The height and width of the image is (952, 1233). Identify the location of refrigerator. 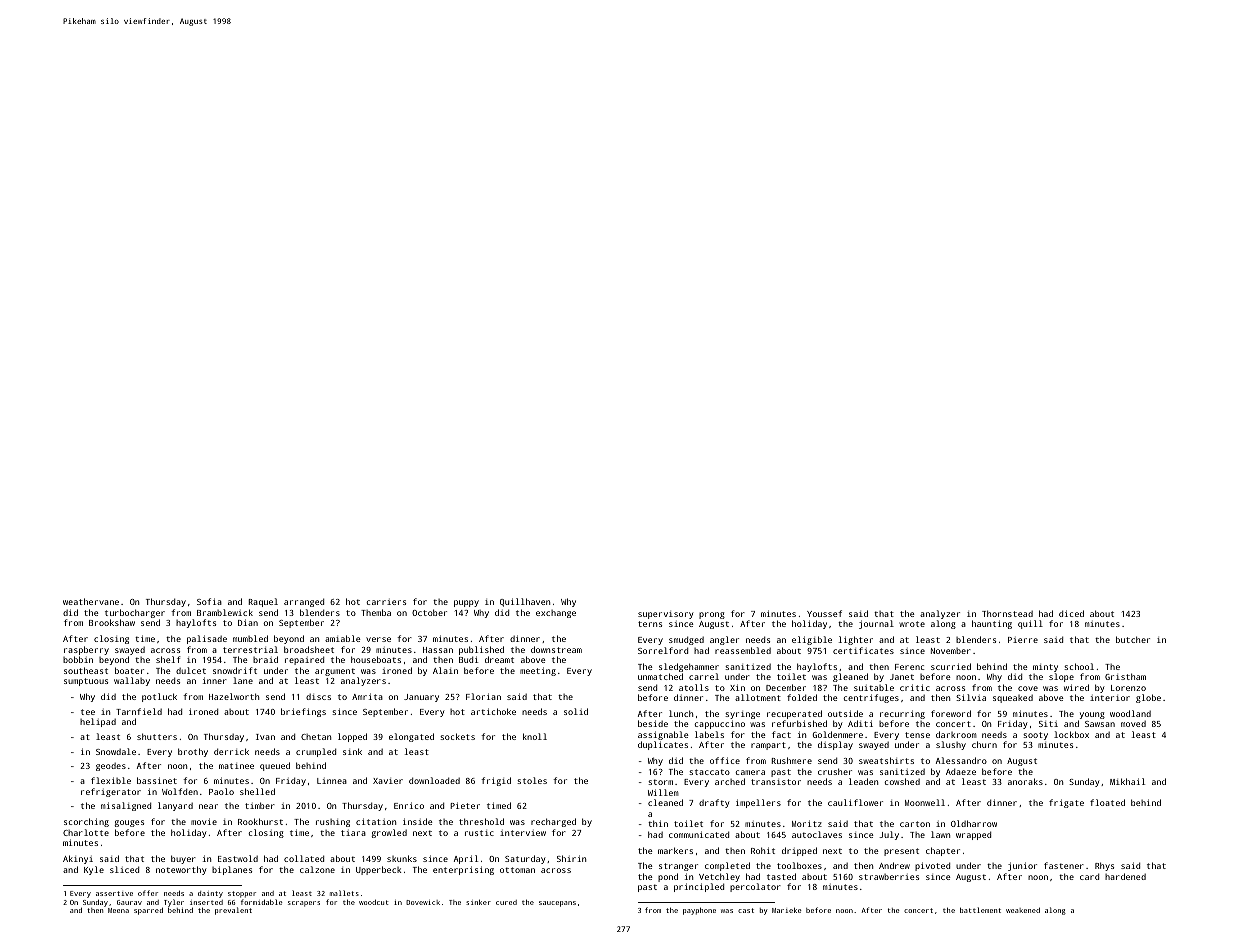
(111, 792).
